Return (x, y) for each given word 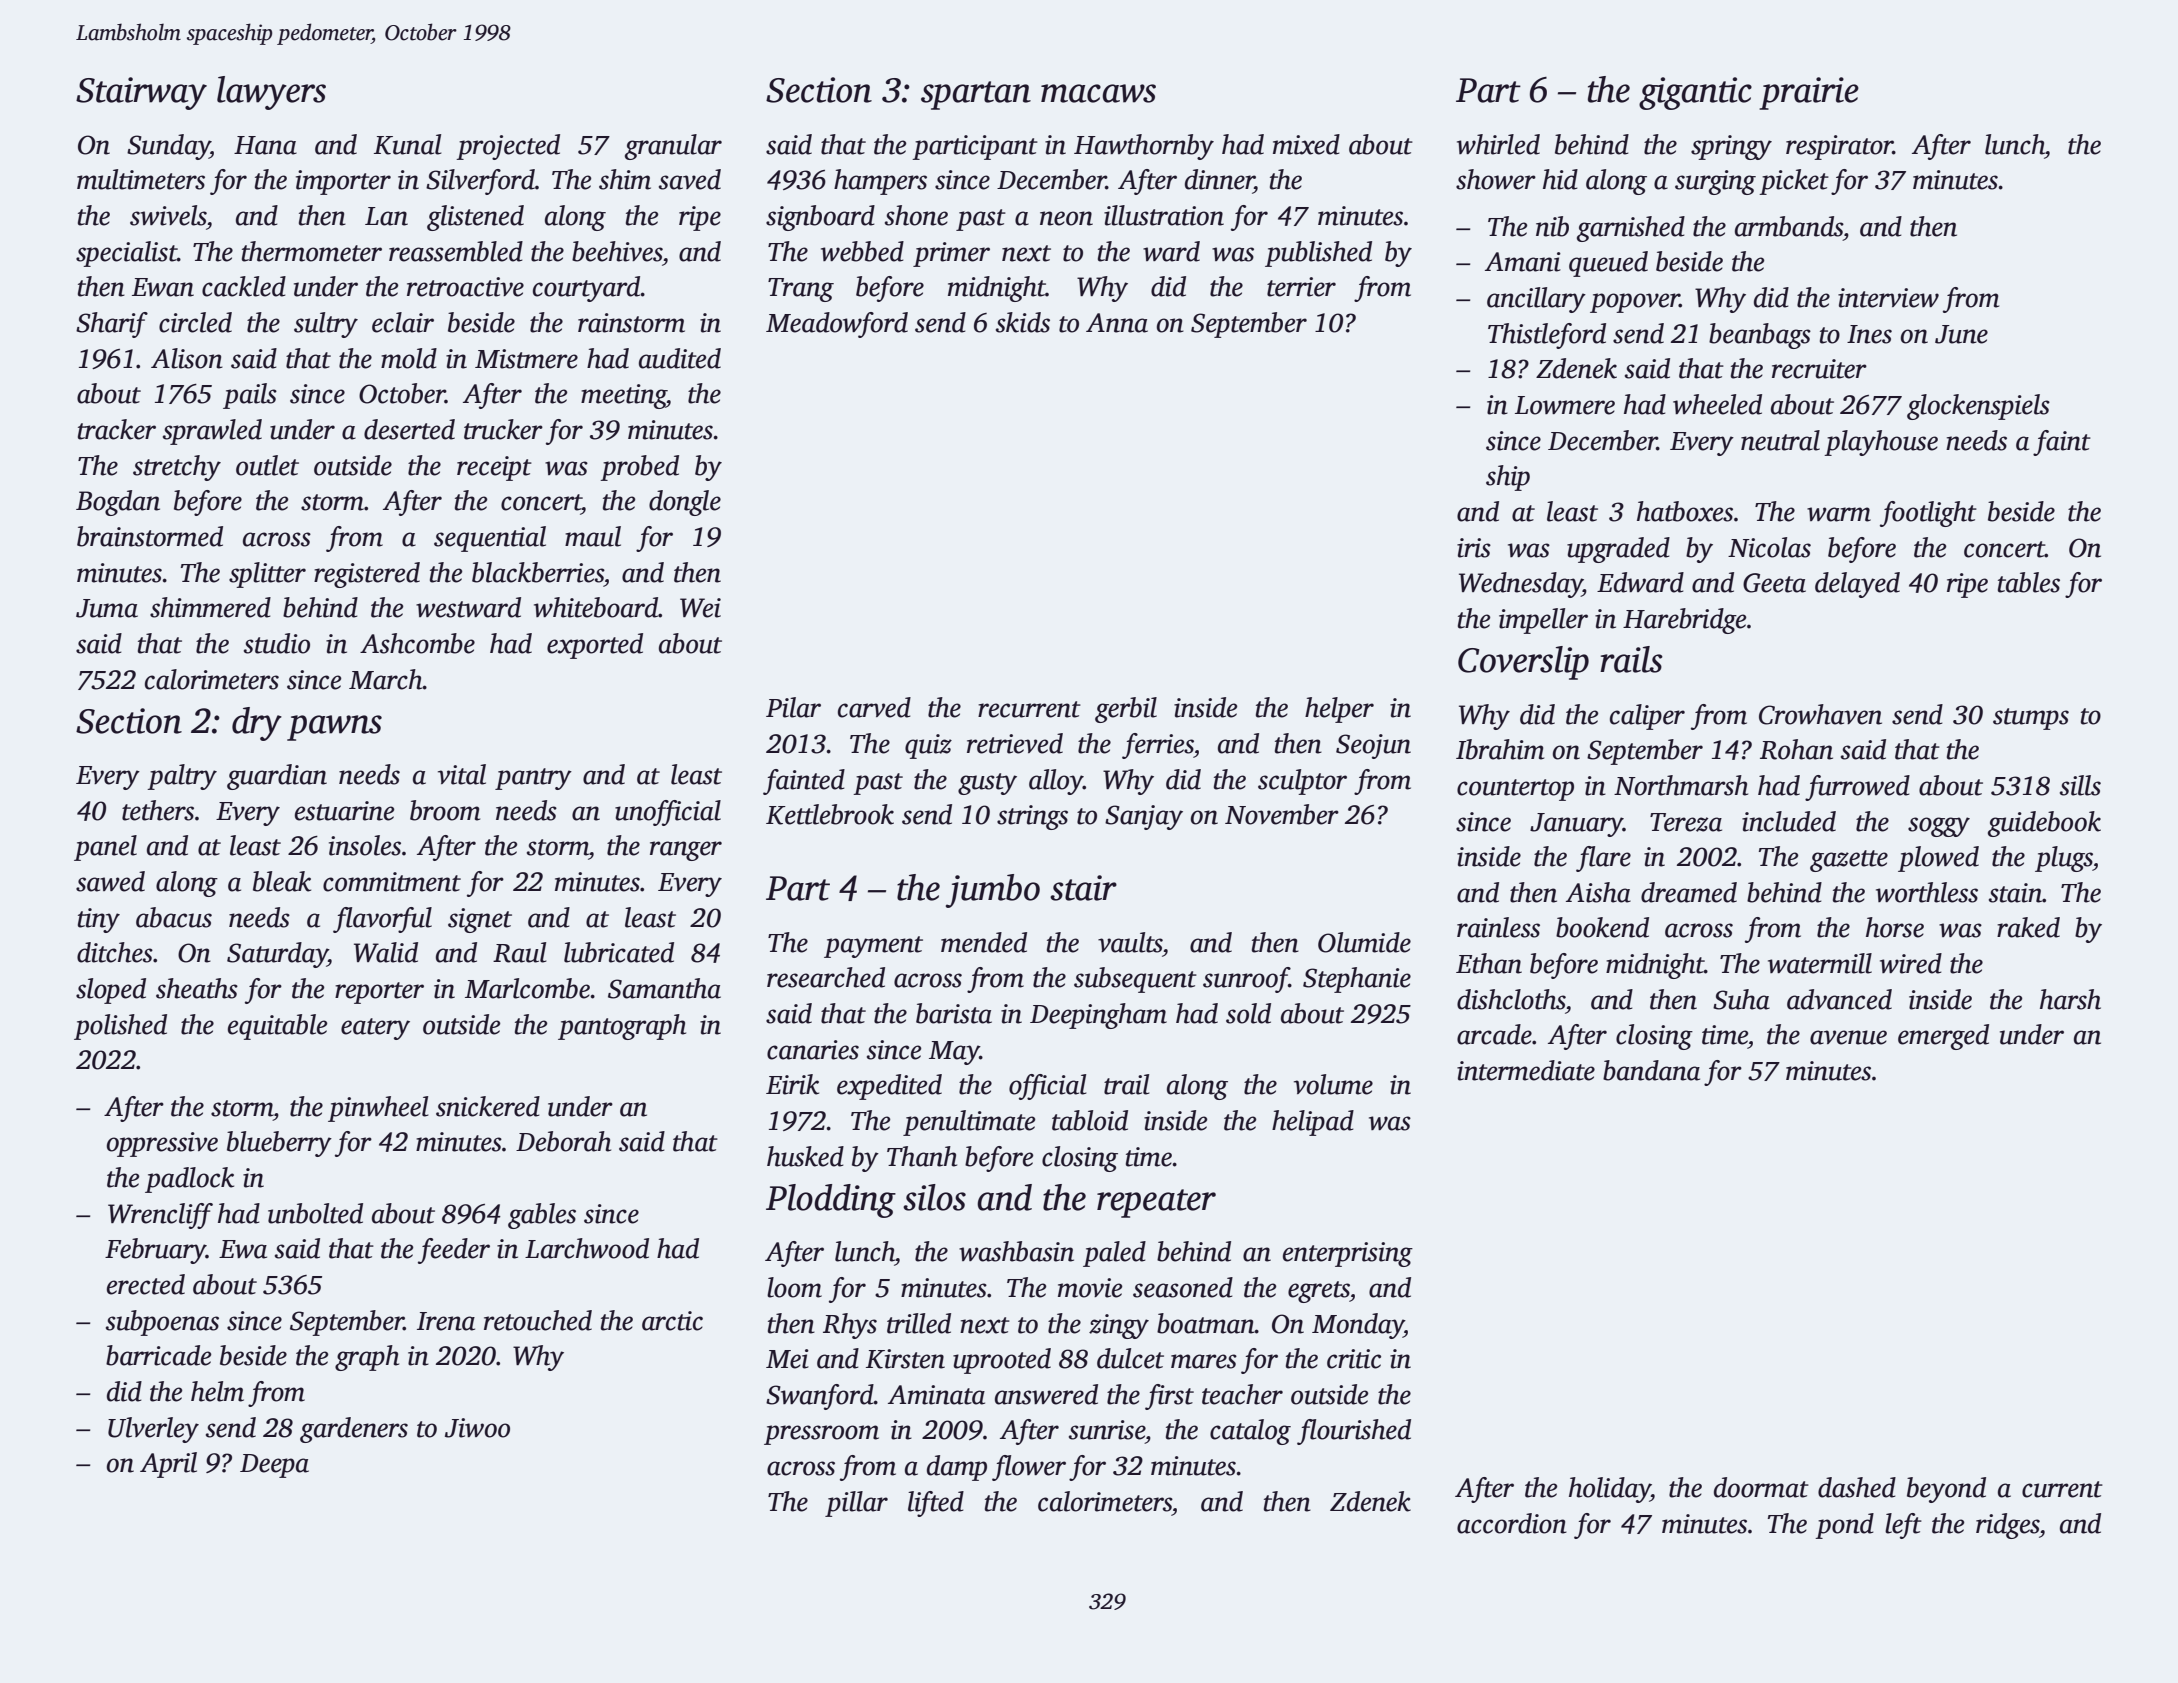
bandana (1651, 1070)
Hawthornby (1144, 147)
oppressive (162, 1144)
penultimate (969, 1123)
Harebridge (1684, 621)
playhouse (1881, 443)
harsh (2070, 999)
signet (480, 920)
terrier (1301, 287)
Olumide (1364, 942)
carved (874, 707)
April (168, 1465)
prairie (1809, 93)
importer (343, 182)
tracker (117, 429)
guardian (277, 777)
